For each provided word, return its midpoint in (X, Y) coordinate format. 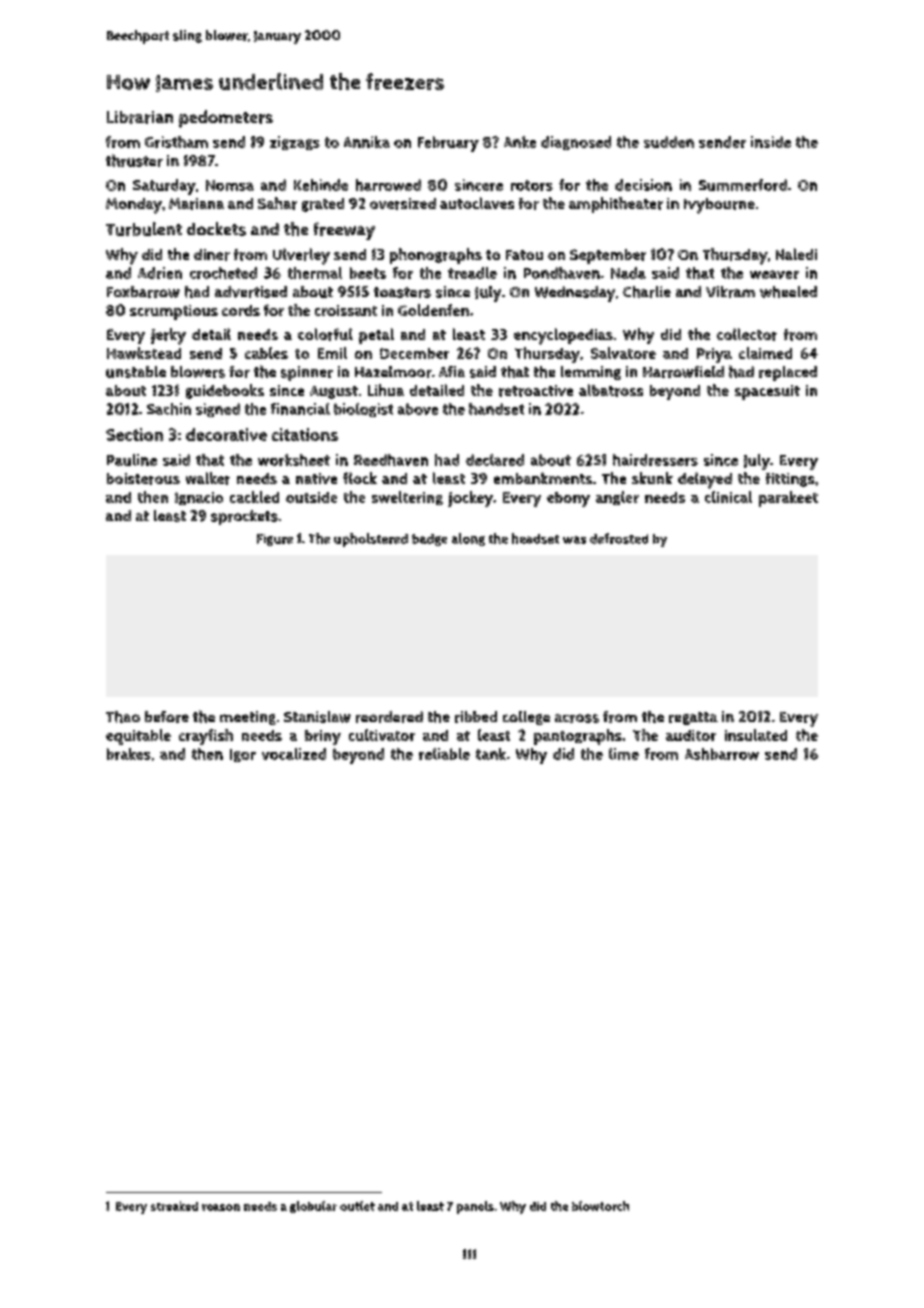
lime (624, 754)
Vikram (730, 292)
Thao (123, 717)
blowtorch (600, 1206)
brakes (129, 754)
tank (491, 754)
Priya (714, 355)
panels (475, 1207)
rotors (532, 185)
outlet (357, 1206)
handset (496, 409)
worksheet (294, 460)
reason (221, 1207)
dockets (216, 229)
